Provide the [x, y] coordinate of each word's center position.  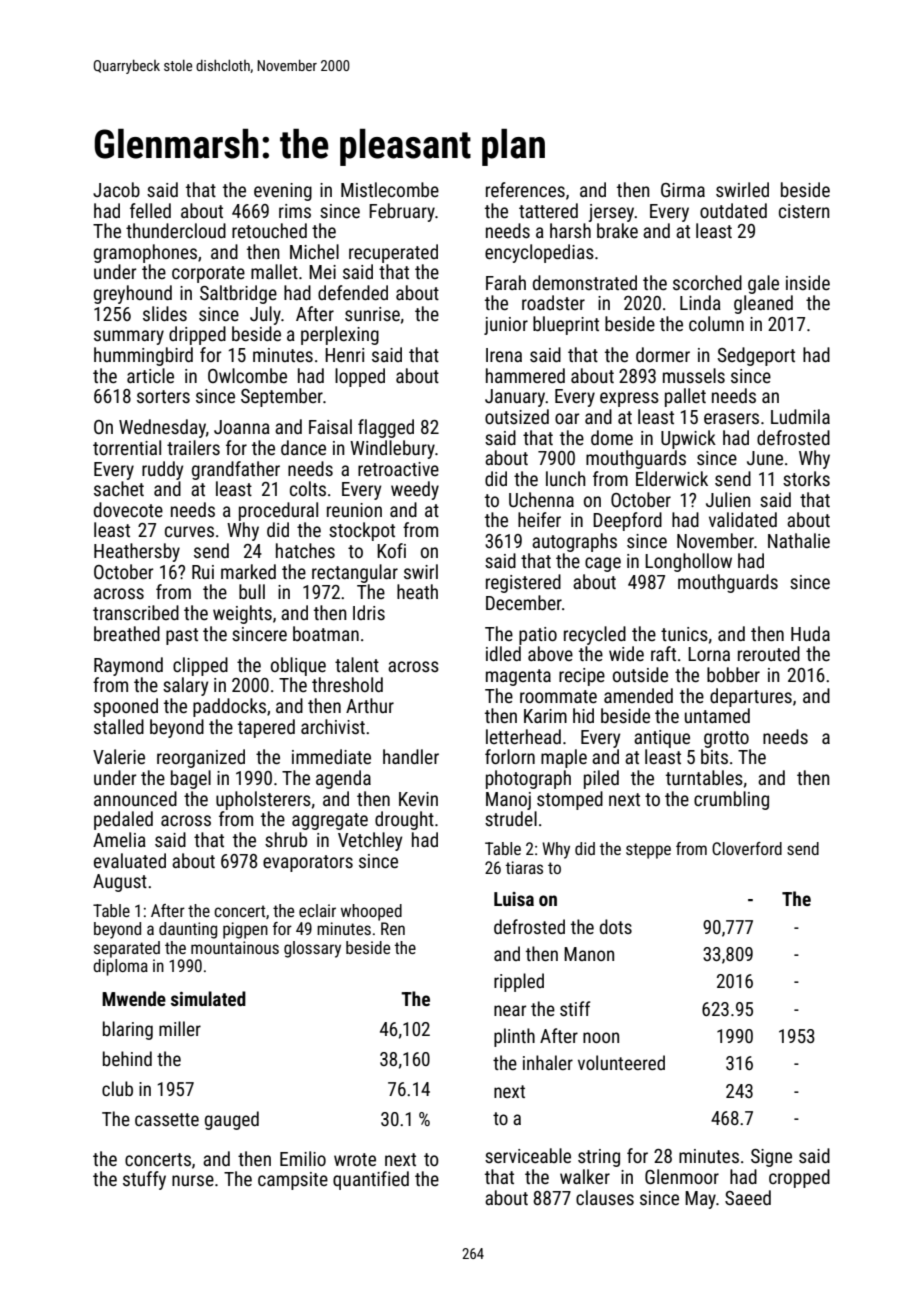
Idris [369, 612]
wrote [355, 1159]
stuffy [144, 1180]
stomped [570, 800]
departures [751, 697]
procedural [278, 511]
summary [129, 337]
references [525, 189]
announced [135, 798]
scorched [707, 282]
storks [806, 478]
